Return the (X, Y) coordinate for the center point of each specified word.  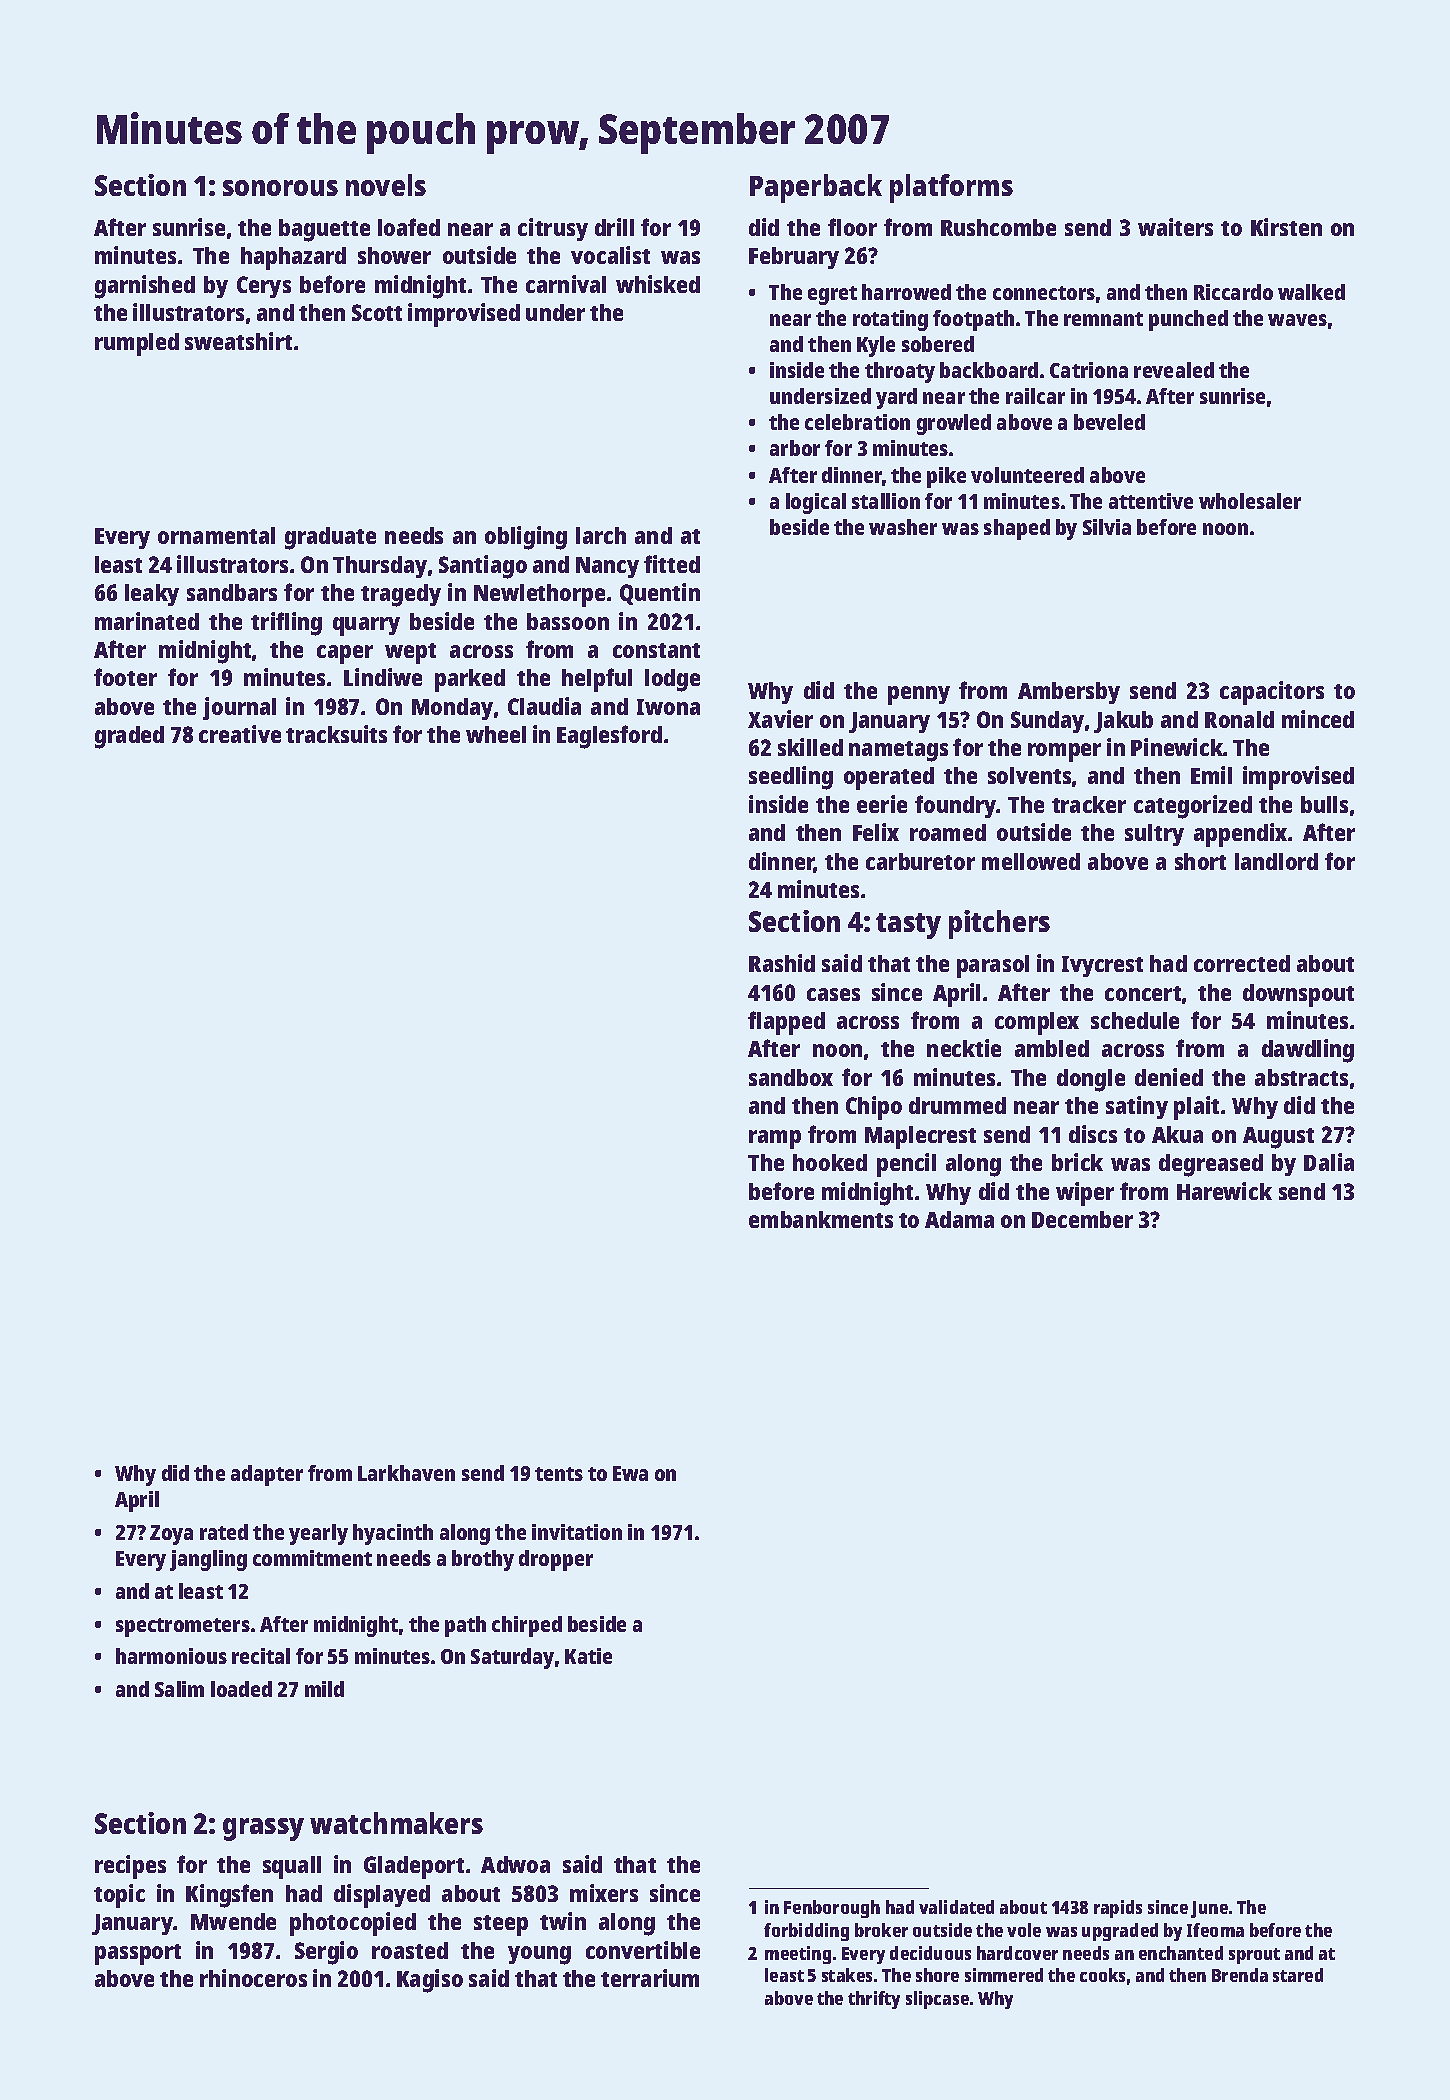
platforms (951, 188)
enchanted (1181, 1953)
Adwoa (515, 1864)
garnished (145, 287)
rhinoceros (253, 1978)
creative (240, 734)
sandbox (791, 1077)
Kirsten (1286, 227)
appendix (1240, 835)
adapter (267, 1475)
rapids (1118, 1909)
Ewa (630, 1473)
